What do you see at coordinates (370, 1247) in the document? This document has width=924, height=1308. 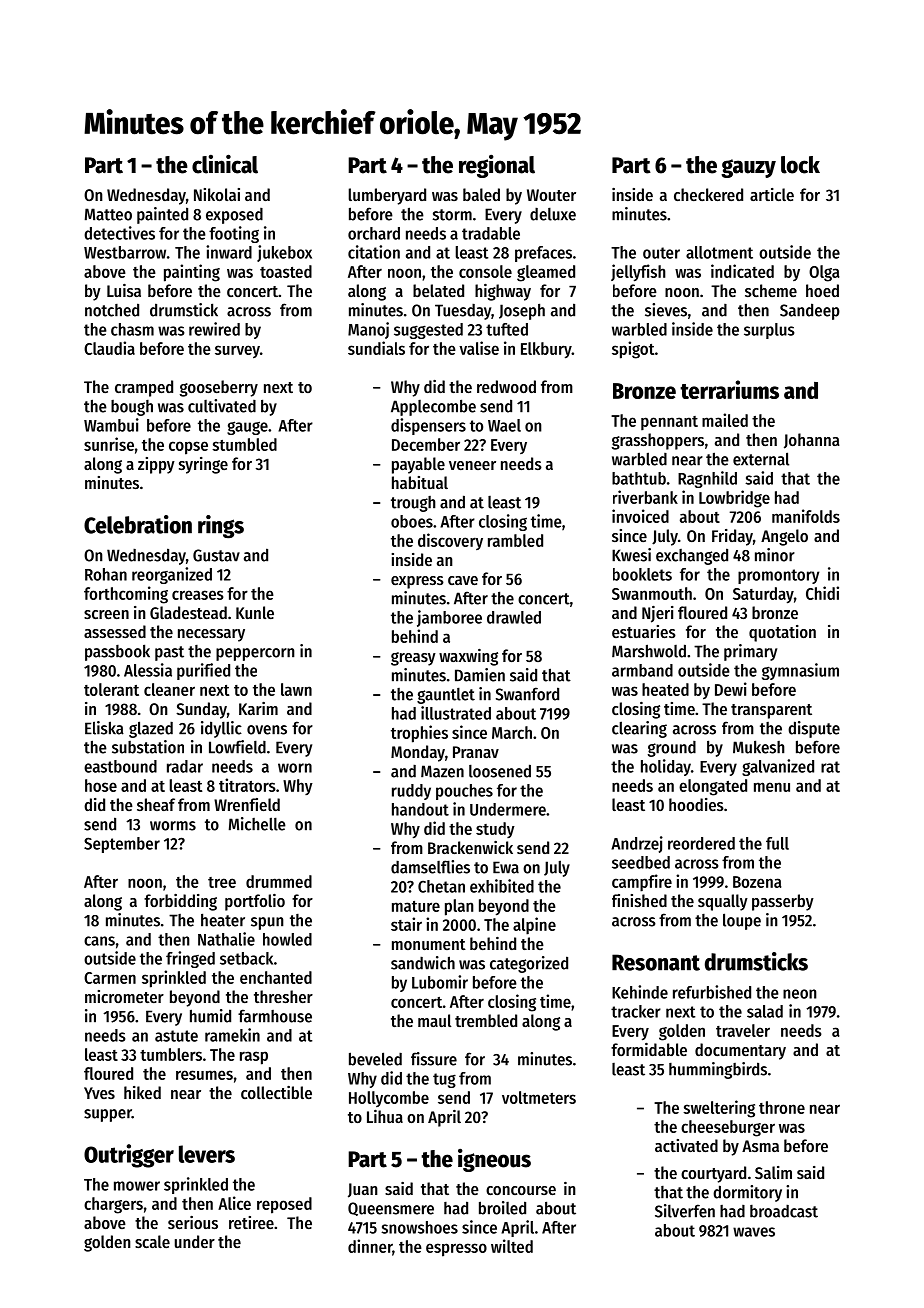 I see `dinner` at bounding box center [370, 1247].
